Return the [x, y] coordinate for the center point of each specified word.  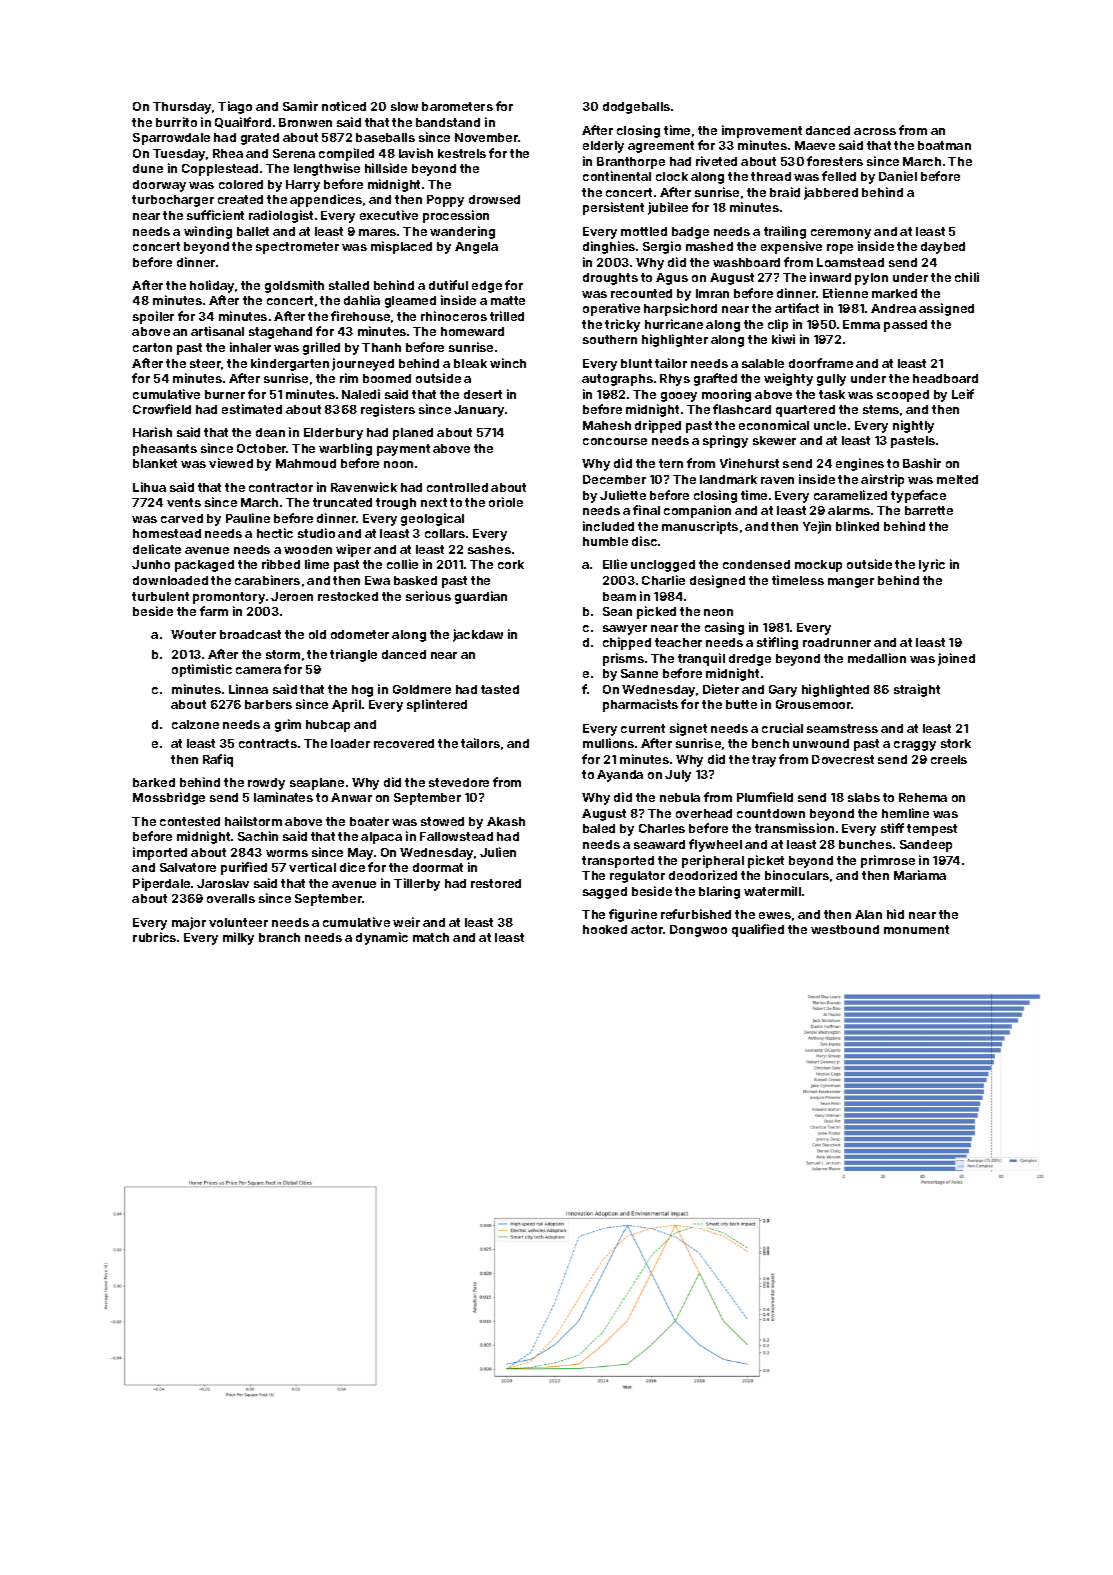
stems [881, 409]
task [832, 394]
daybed [943, 248]
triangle [353, 655]
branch [279, 937]
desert [483, 394]
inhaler [250, 347]
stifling [777, 643]
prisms [623, 659]
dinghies [609, 247]
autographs [617, 380]
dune [148, 168]
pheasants [165, 450]
